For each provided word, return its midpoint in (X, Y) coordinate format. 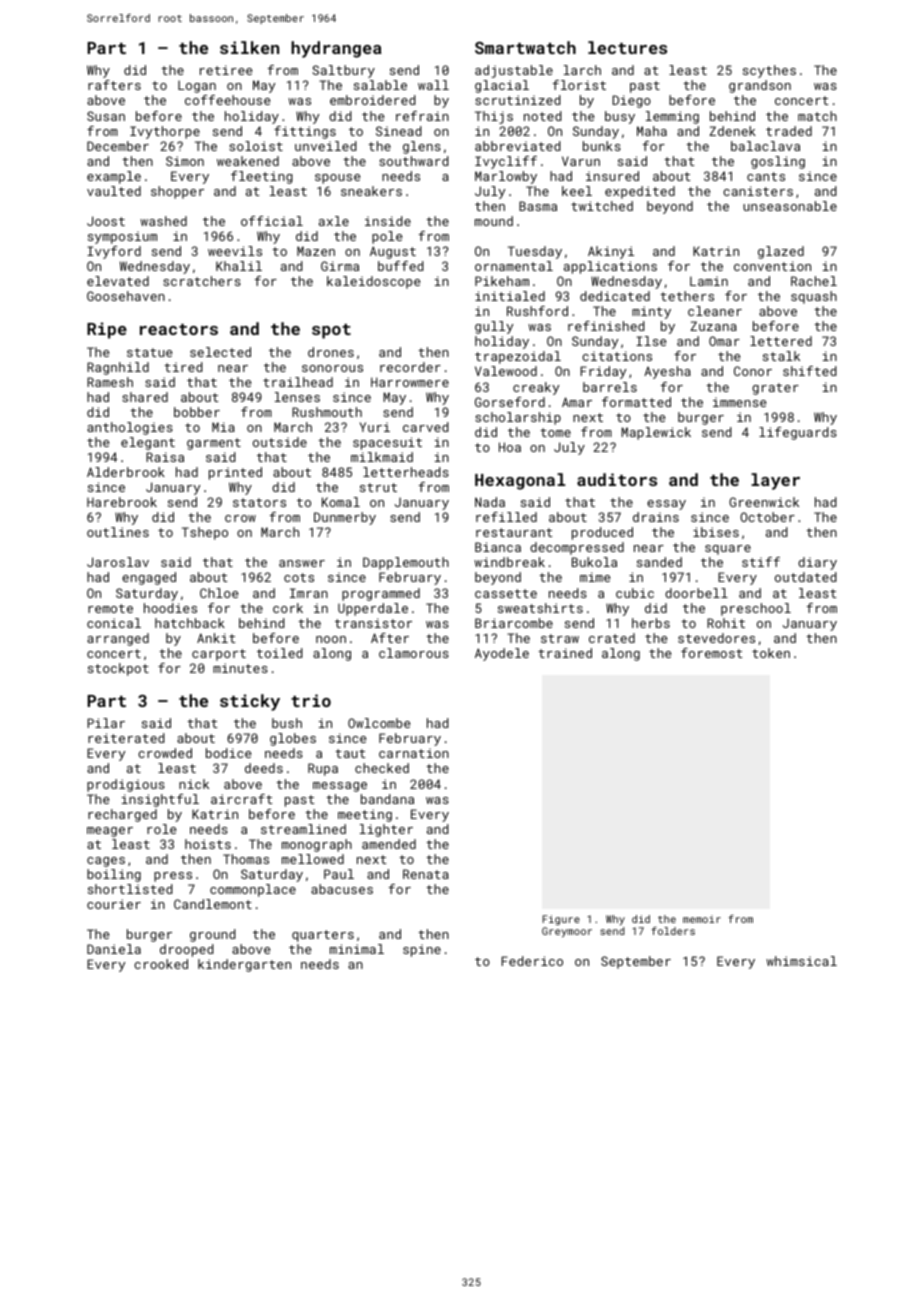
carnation (414, 753)
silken (249, 47)
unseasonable (790, 206)
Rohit (726, 623)
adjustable (514, 71)
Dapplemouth (406, 563)
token (771, 653)
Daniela (114, 949)
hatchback (190, 623)
